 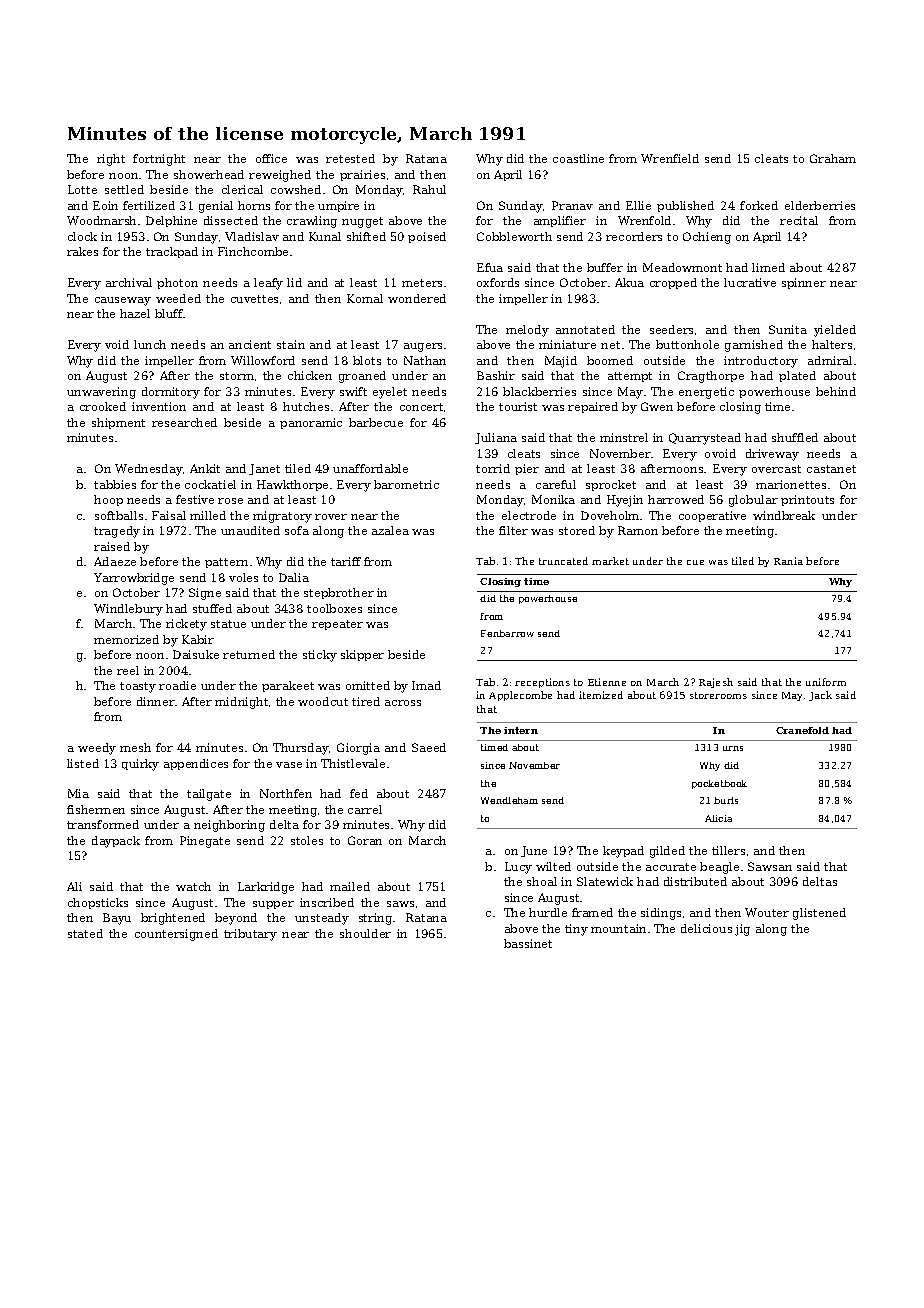 What do you see at coordinates (338, 206) in the screenshot?
I see `umpire` at bounding box center [338, 206].
